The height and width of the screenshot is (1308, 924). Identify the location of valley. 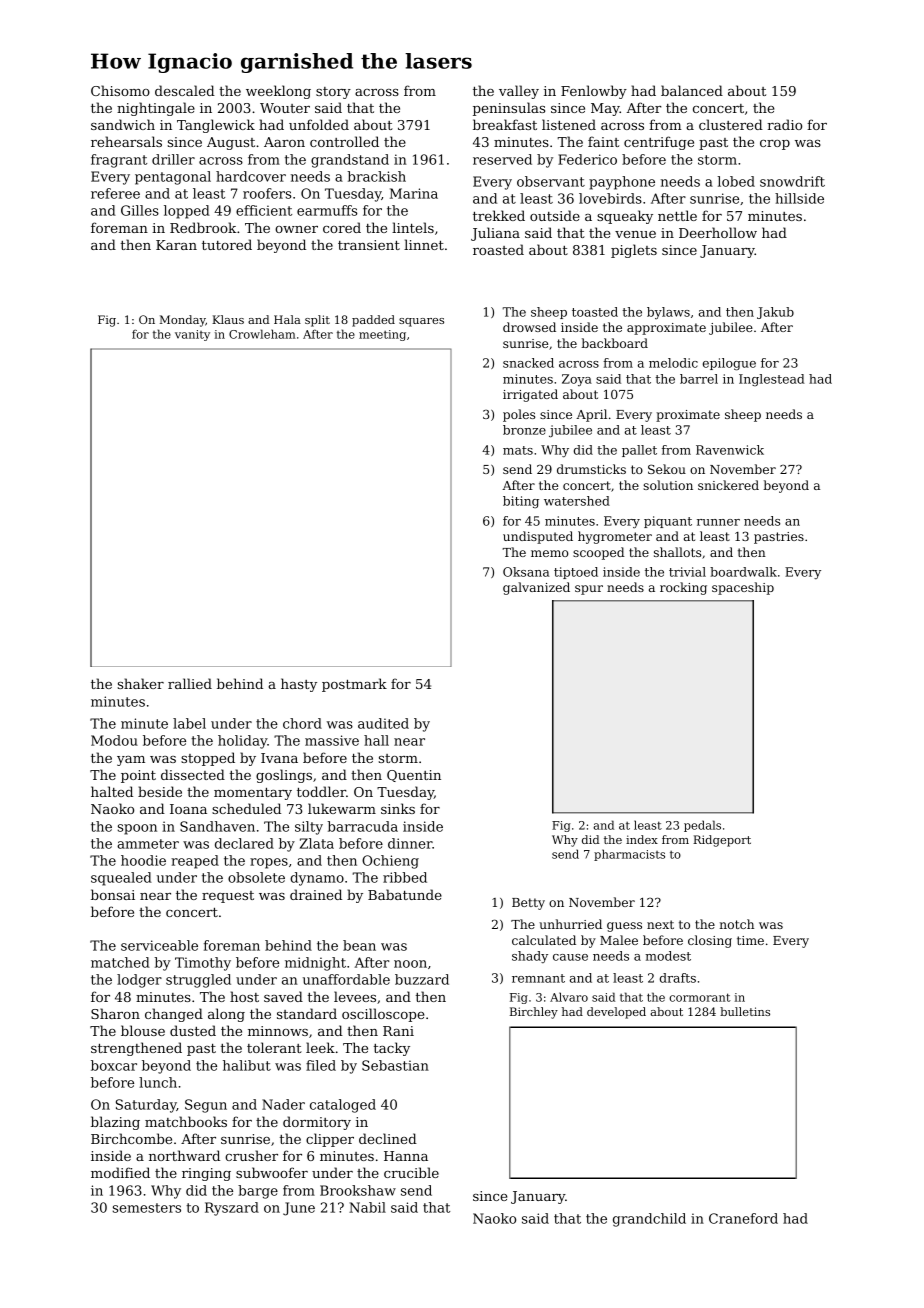
(519, 92).
